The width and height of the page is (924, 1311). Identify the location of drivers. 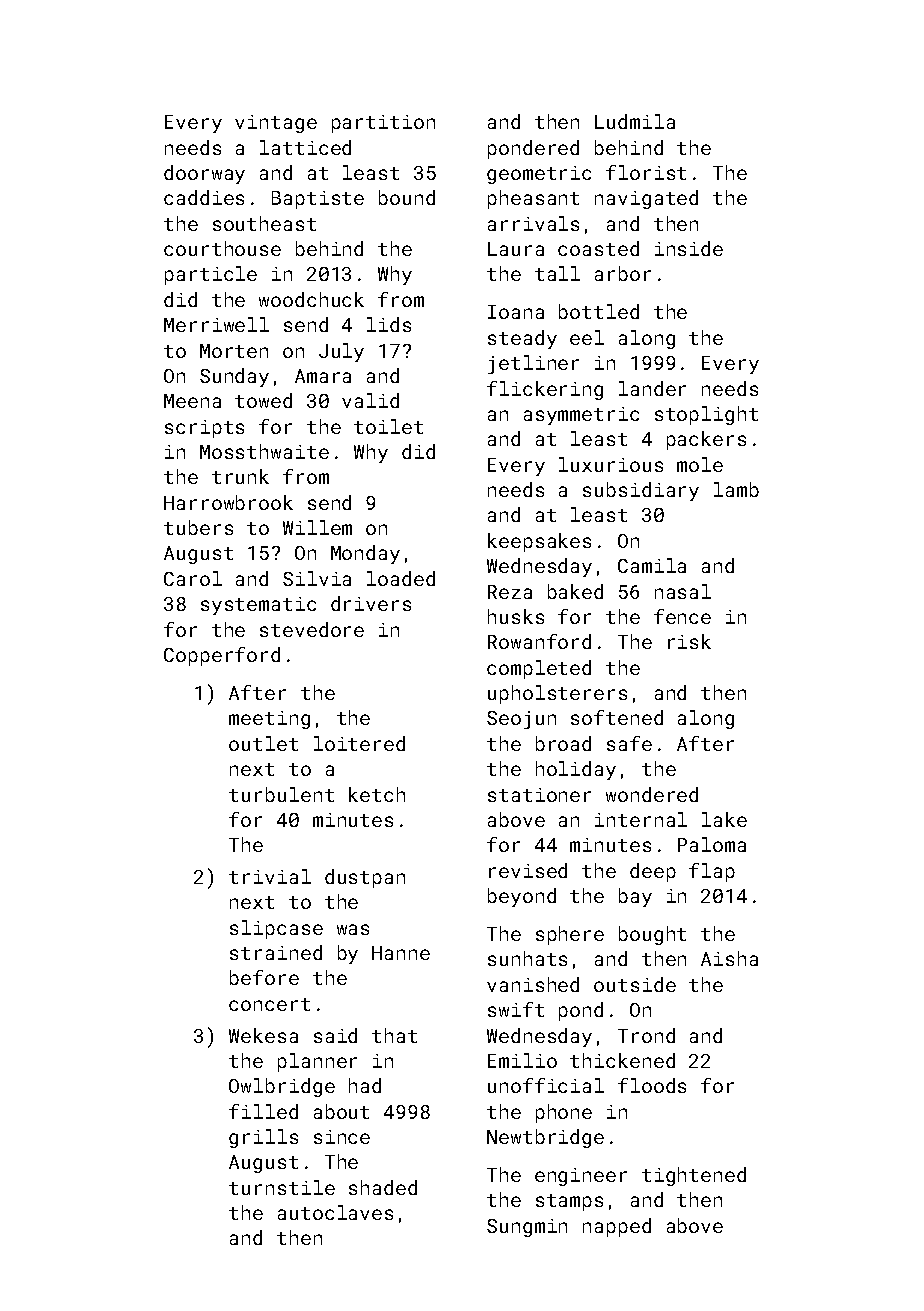
(371, 603).
